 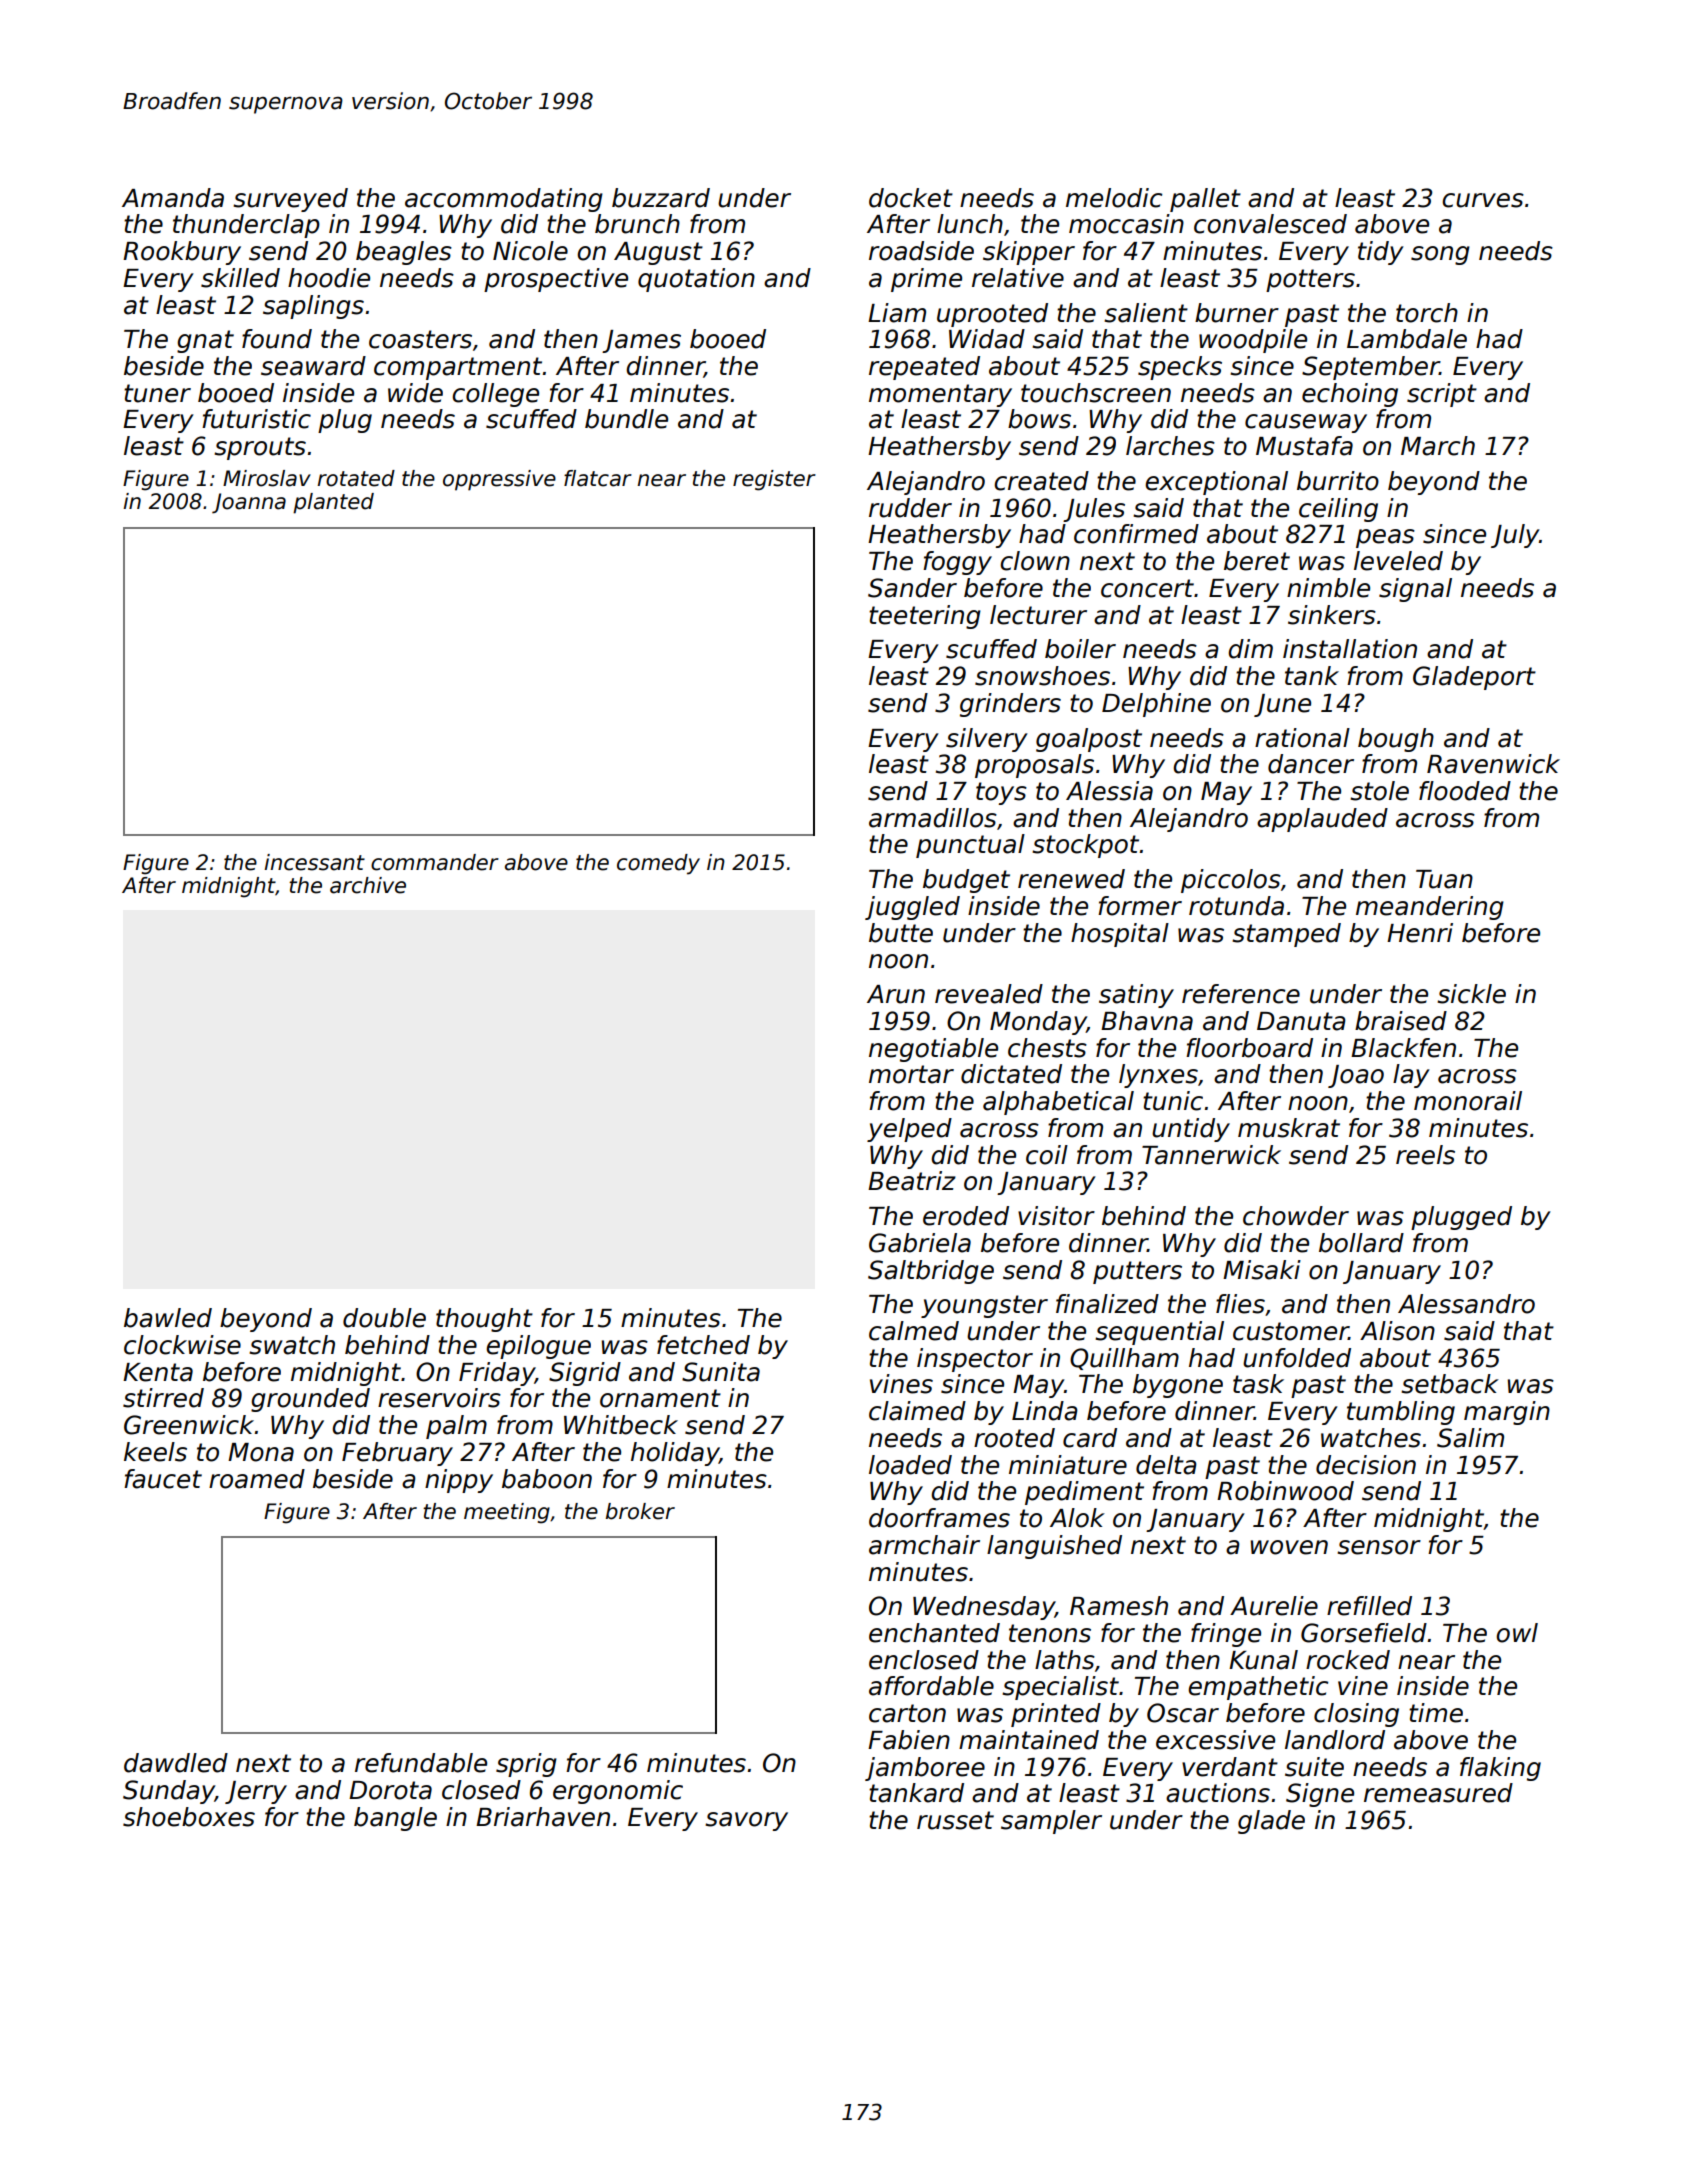 What do you see at coordinates (975, 1360) in the page?
I see `inspector` at bounding box center [975, 1360].
